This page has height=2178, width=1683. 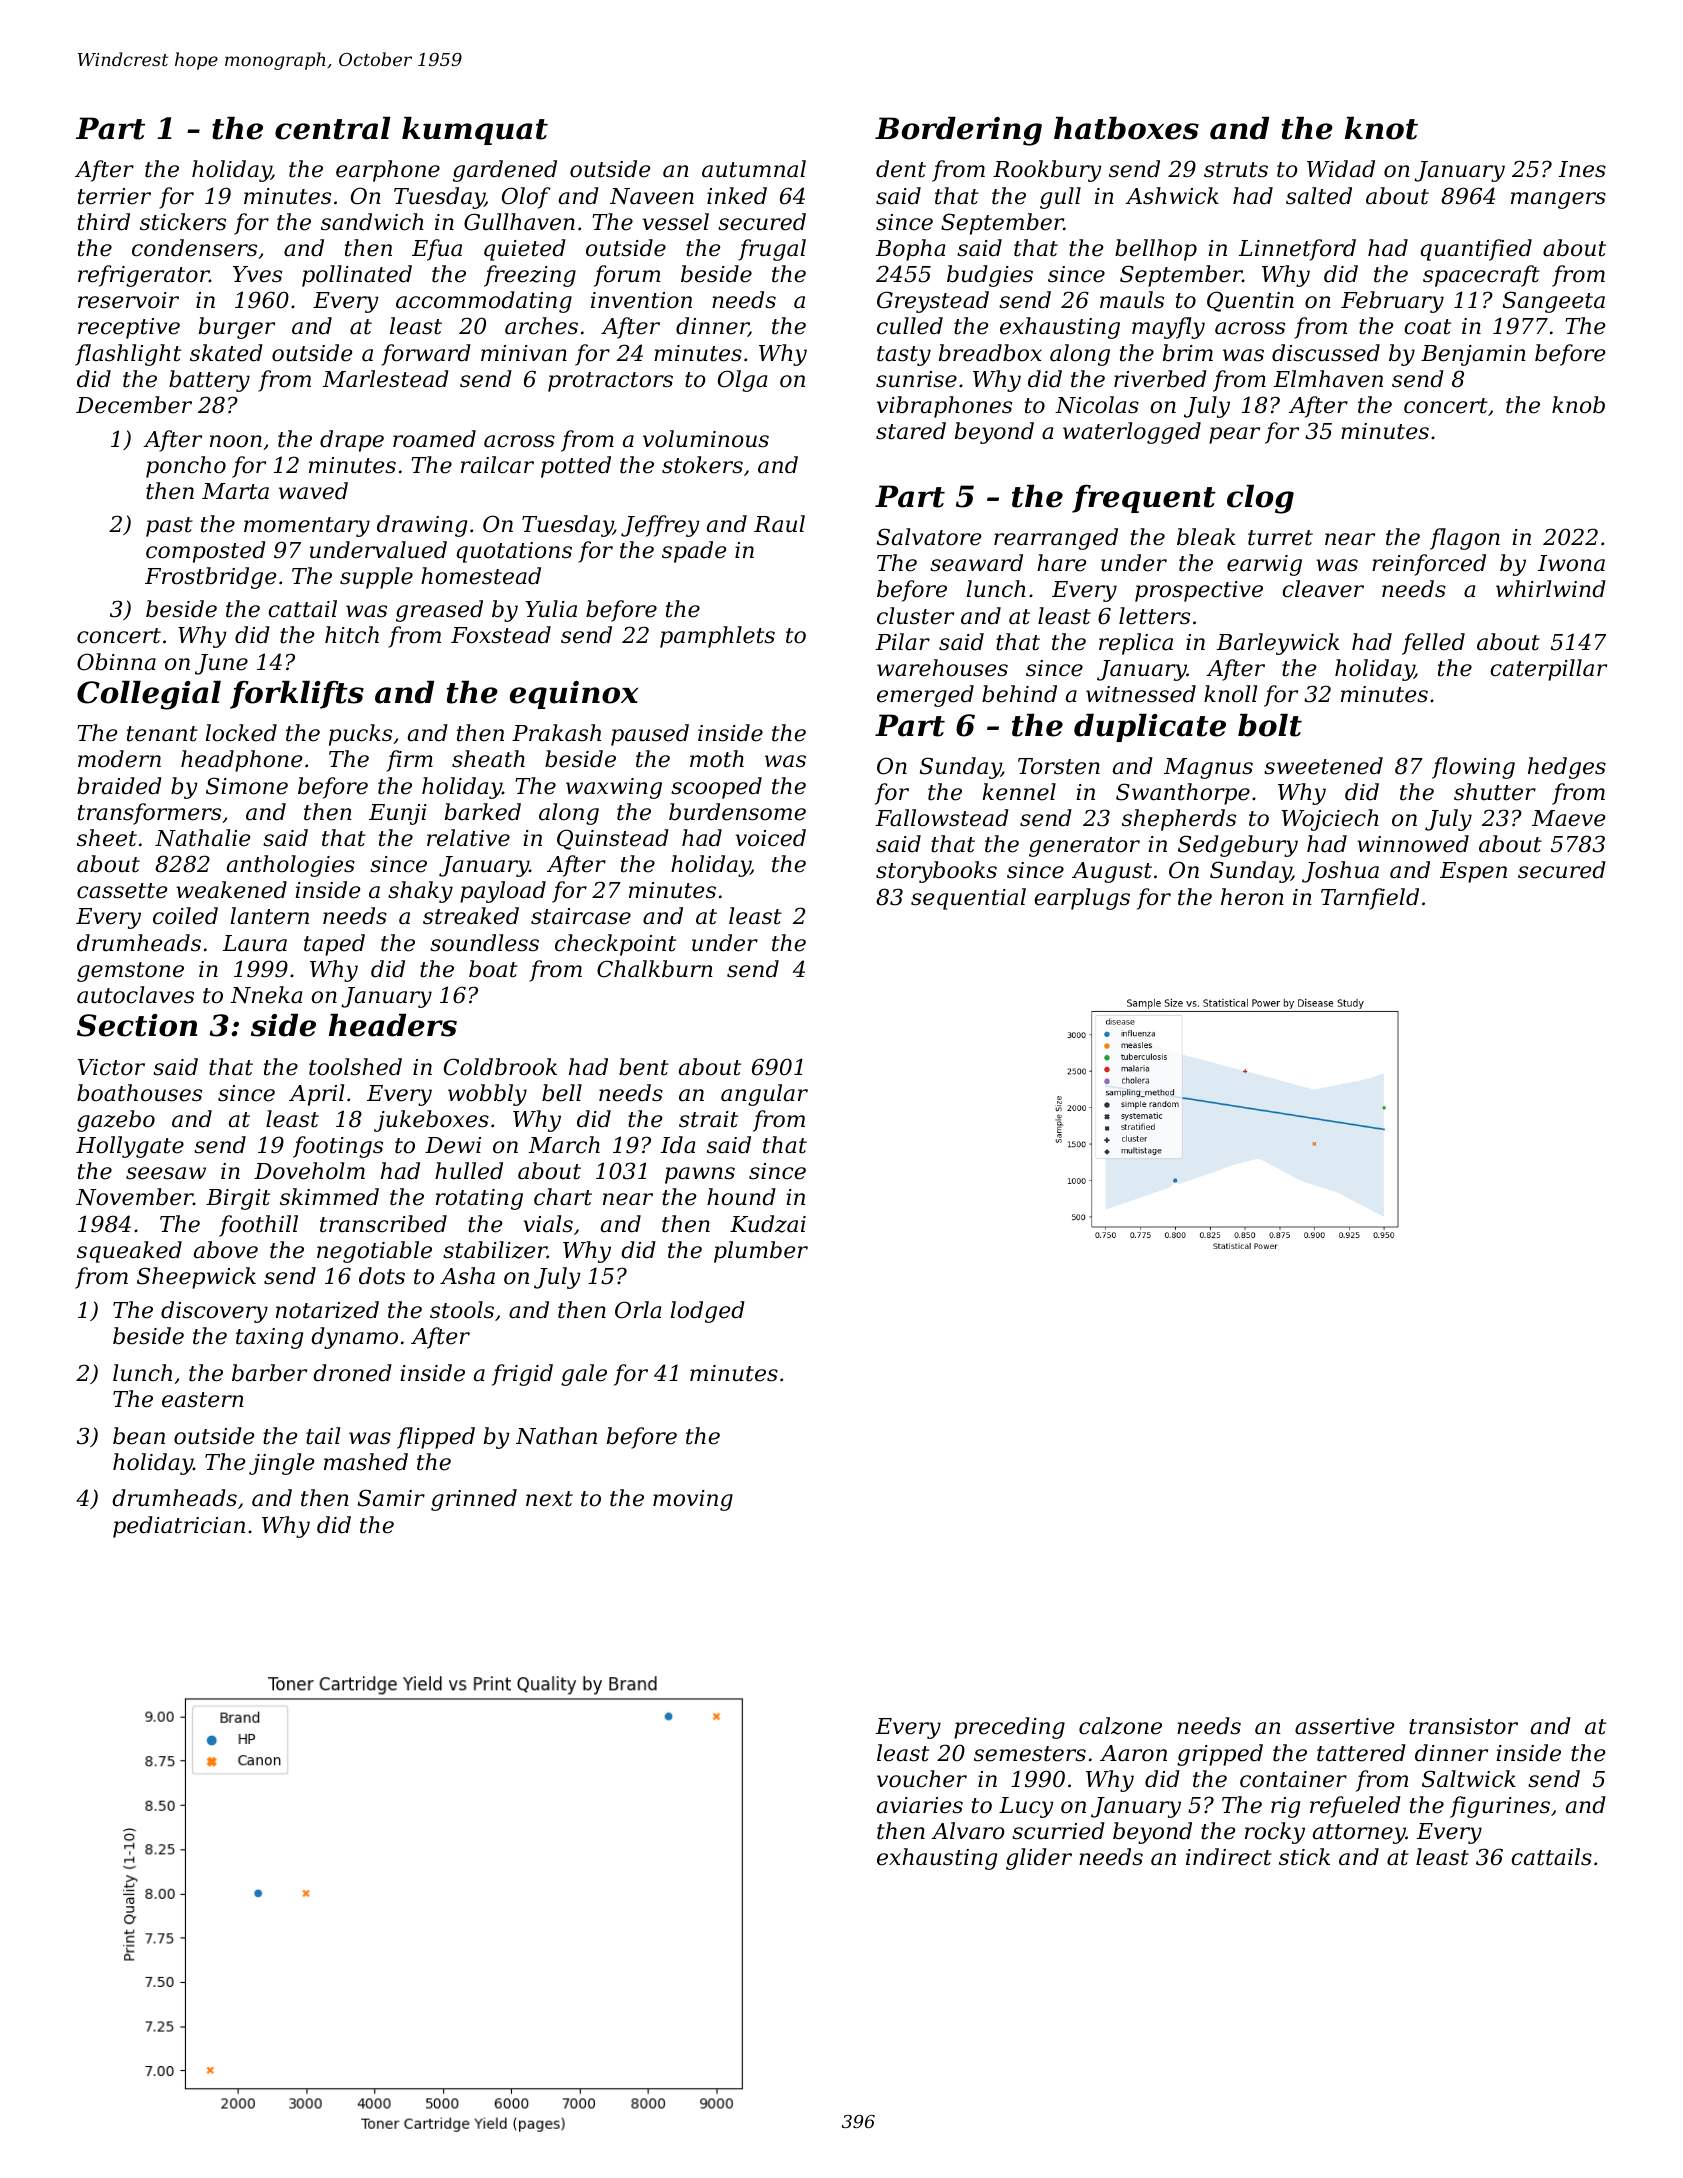 What do you see at coordinates (206, 552) in the page?
I see `composted` at bounding box center [206, 552].
